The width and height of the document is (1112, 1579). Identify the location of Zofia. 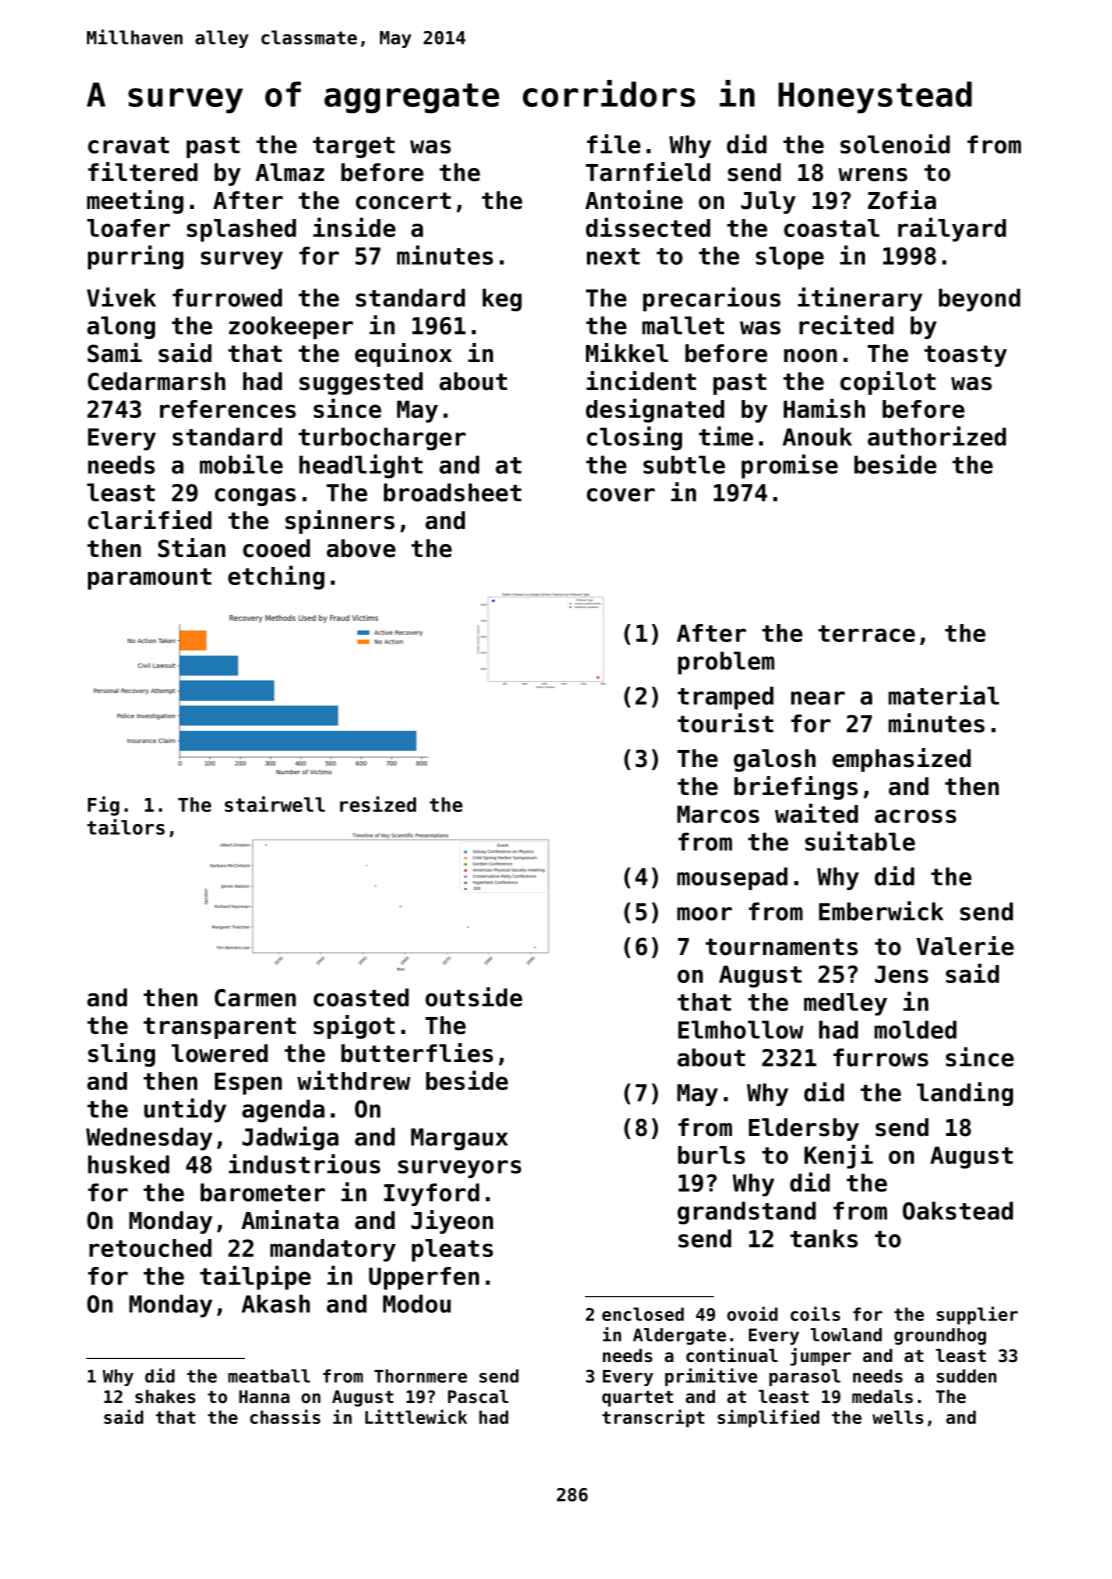
(902, 200).
